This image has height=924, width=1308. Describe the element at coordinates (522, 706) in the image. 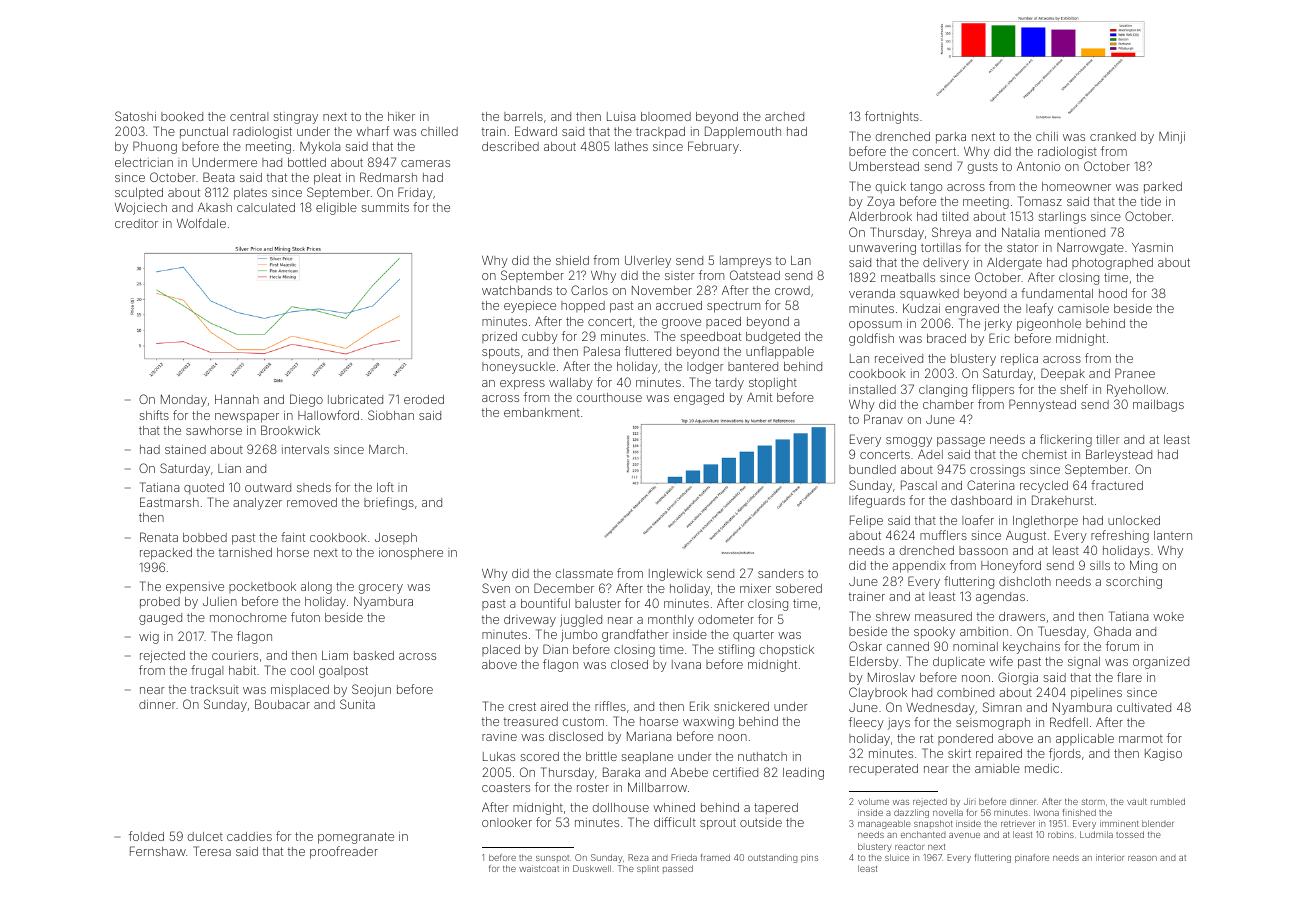

I see `crest` at that location.
